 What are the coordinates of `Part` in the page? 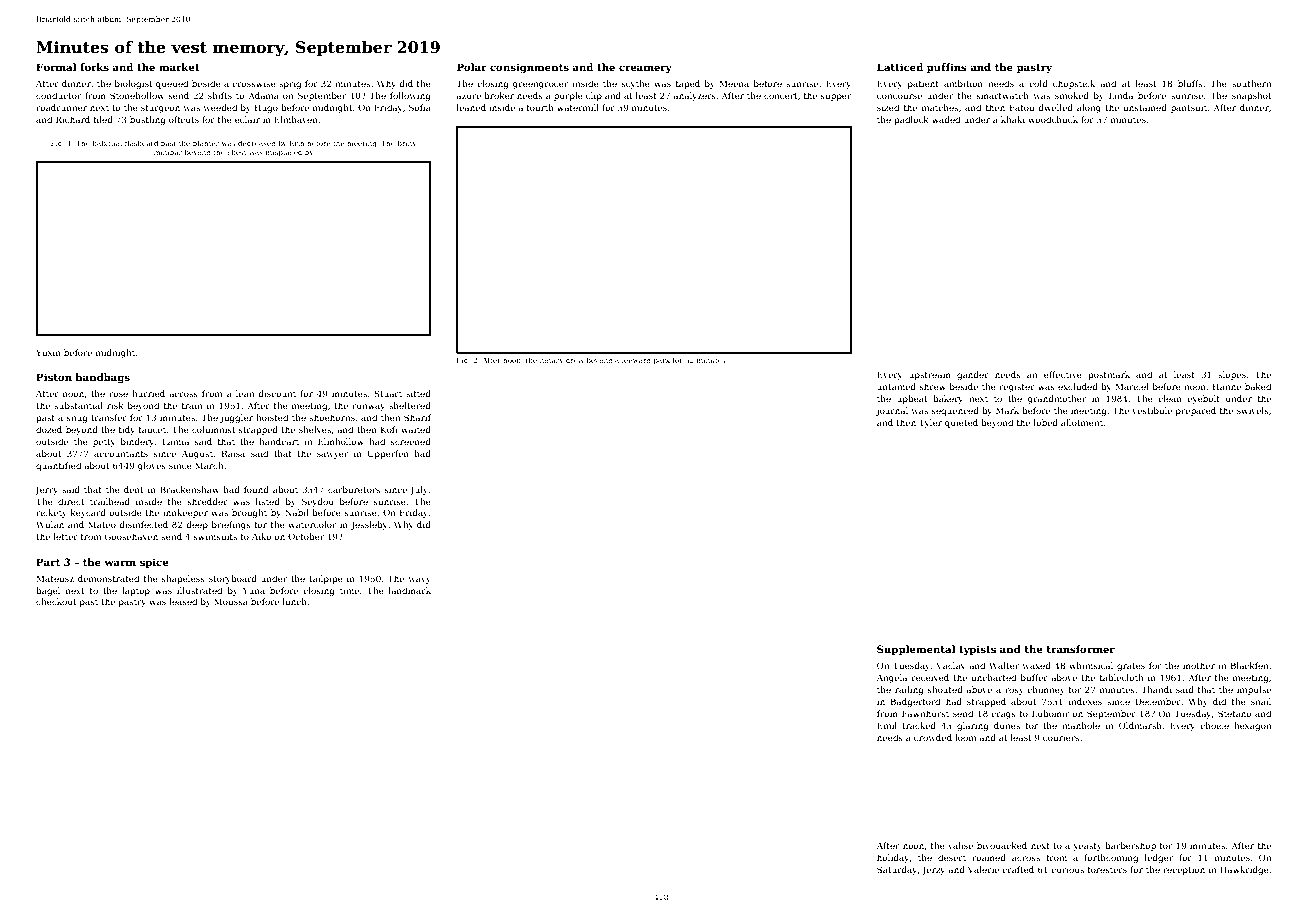 It's located at (48, 562).
